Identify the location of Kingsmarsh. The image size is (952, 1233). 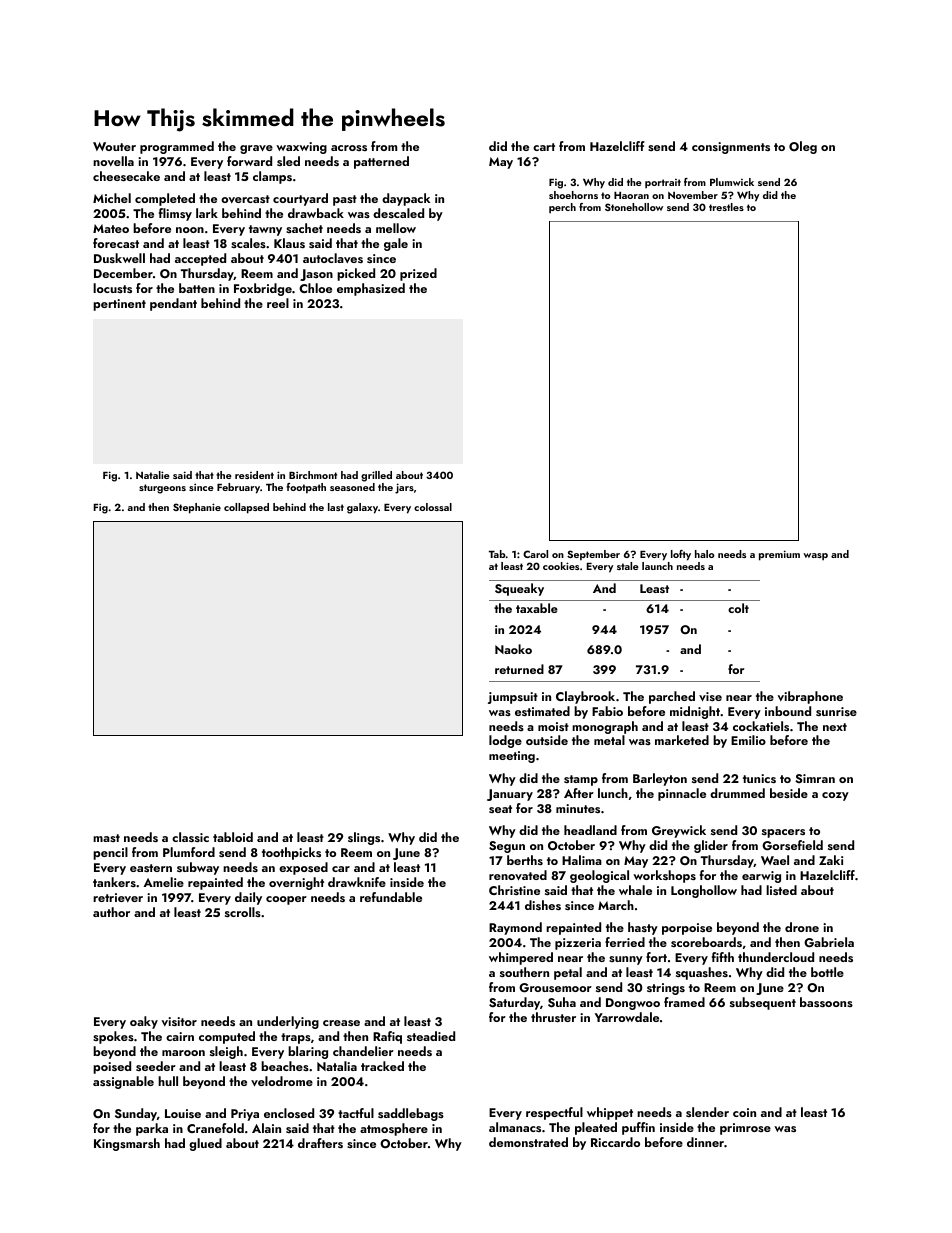
(127, 1144).
